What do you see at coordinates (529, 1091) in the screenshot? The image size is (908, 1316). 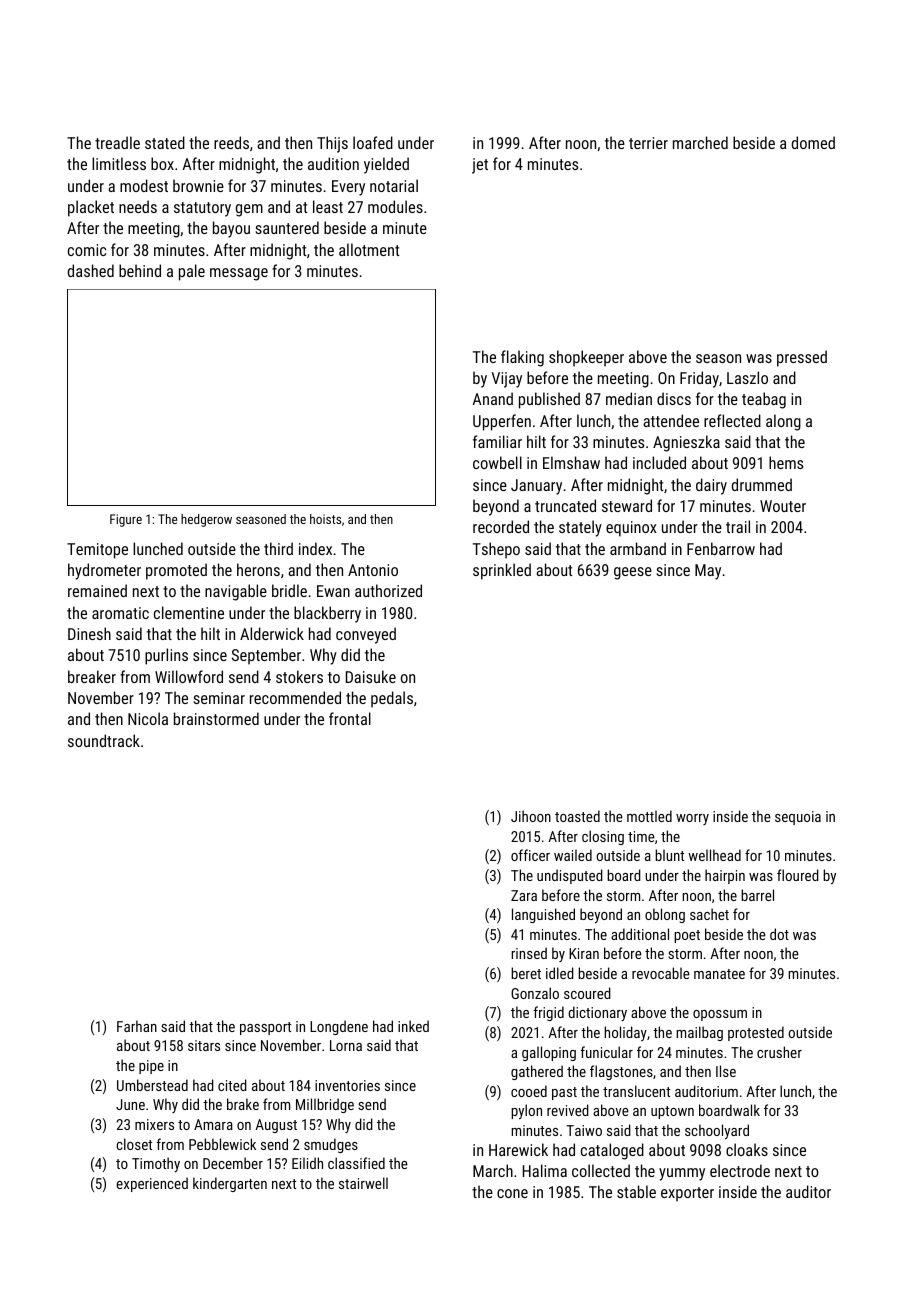 I see `cooed` at bounding box center [529, 1091].
